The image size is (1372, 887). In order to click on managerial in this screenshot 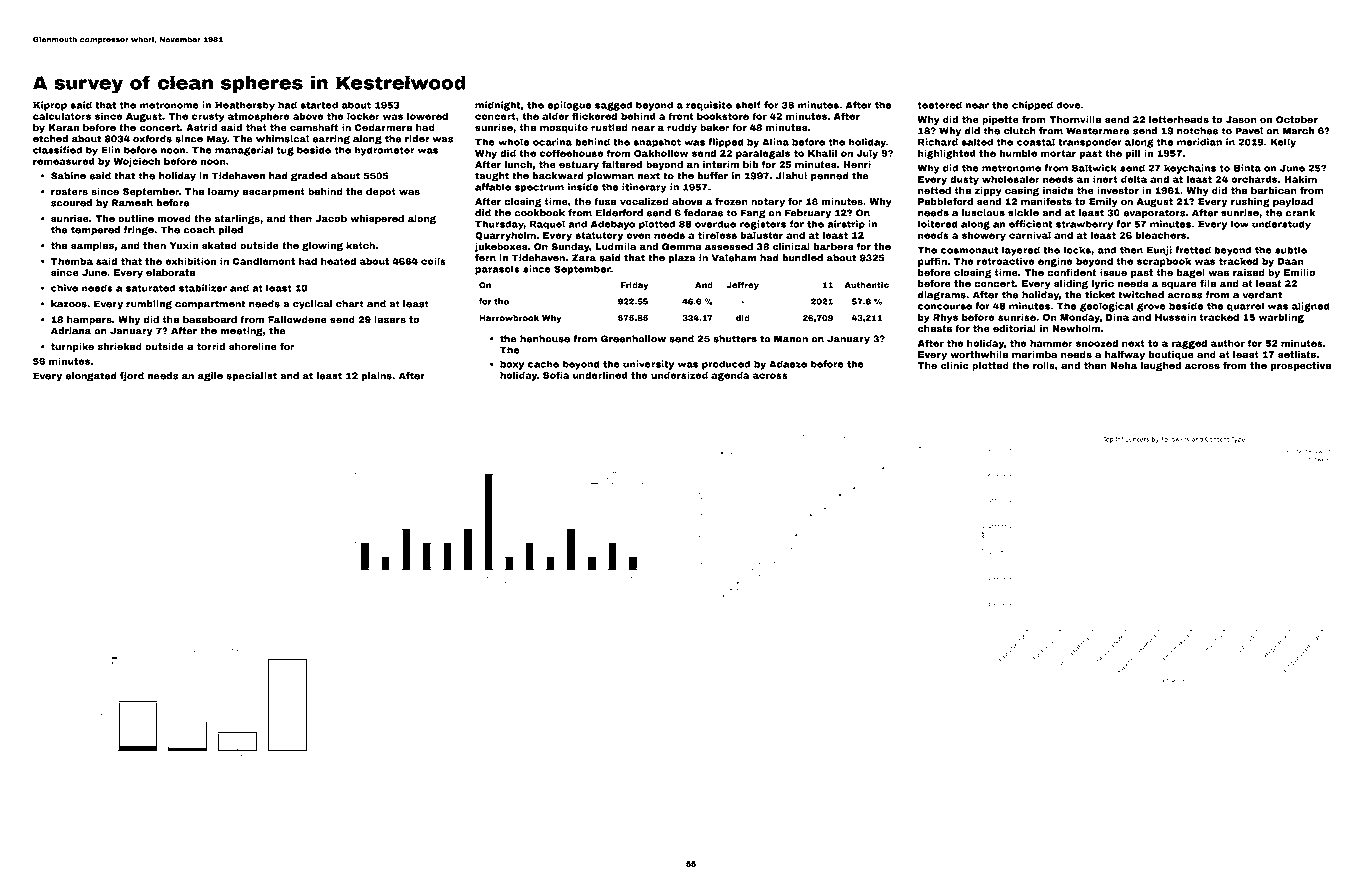, I will do `click(244, 151)`.
